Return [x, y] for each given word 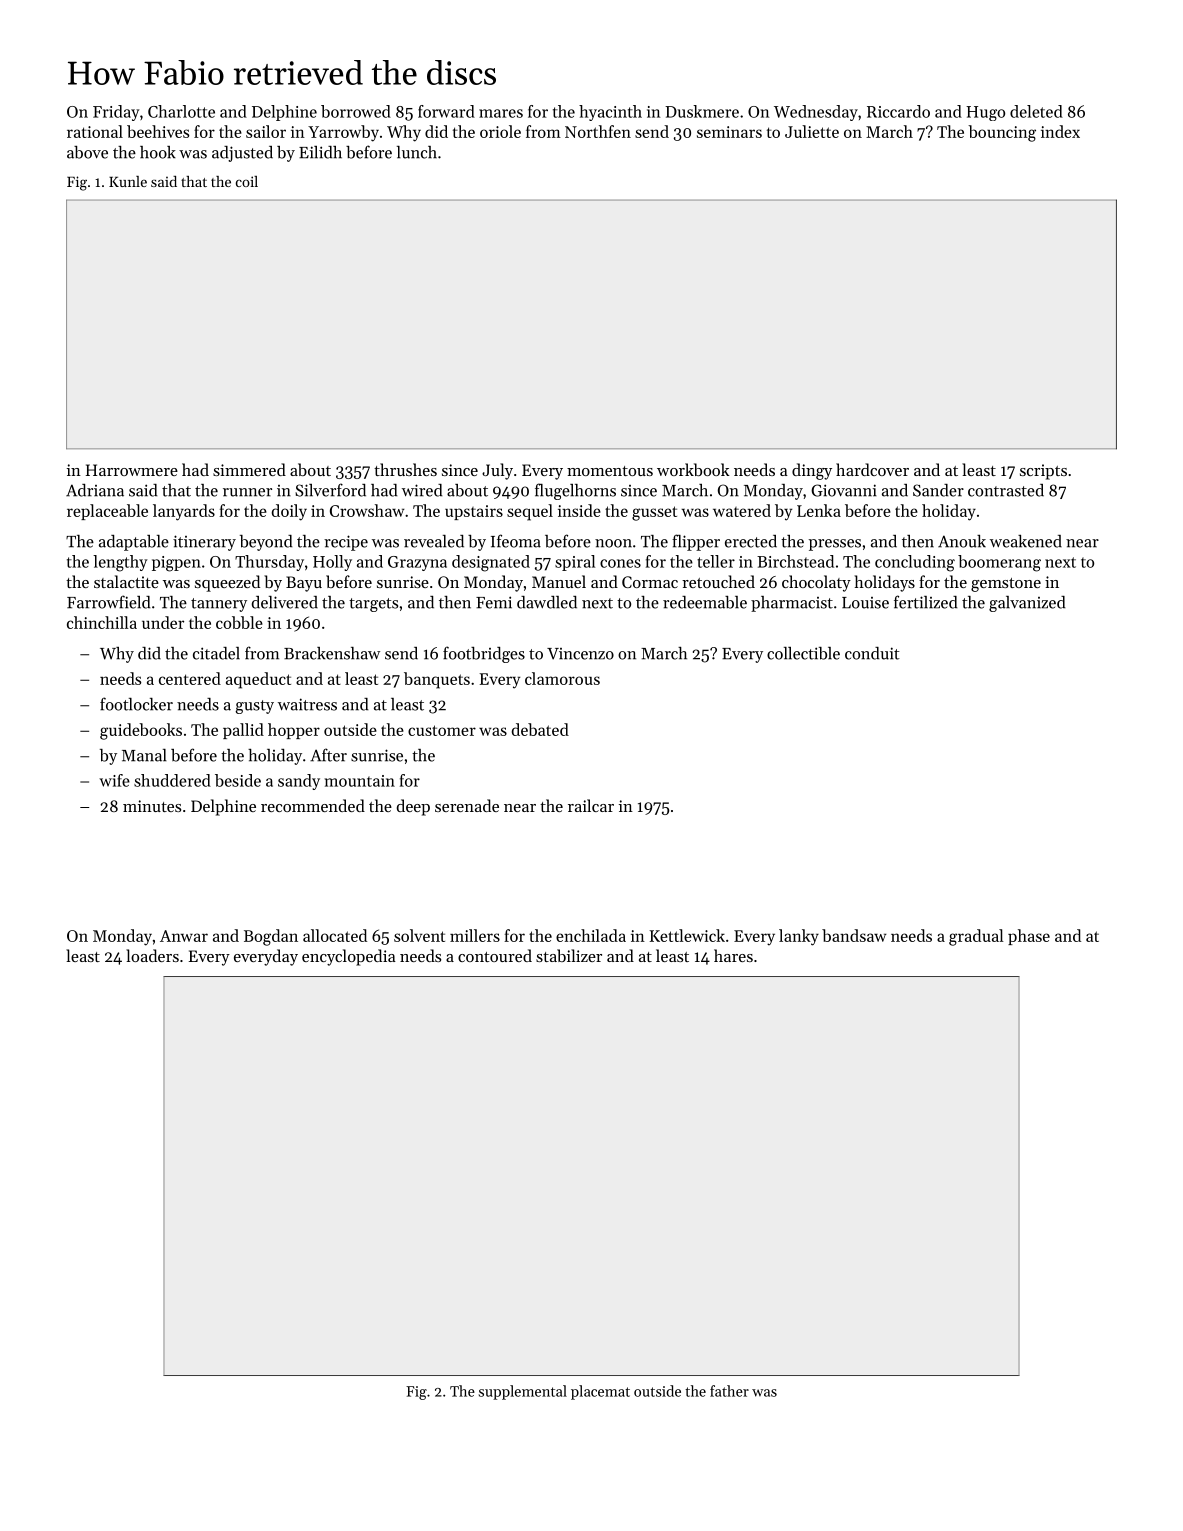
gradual [976, 937]
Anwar [184, 936]
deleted [1036, 111]
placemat [600, 1392]
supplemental [523, 1392]
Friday [116, 113]
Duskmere [702, 111]
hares [733, 955]
